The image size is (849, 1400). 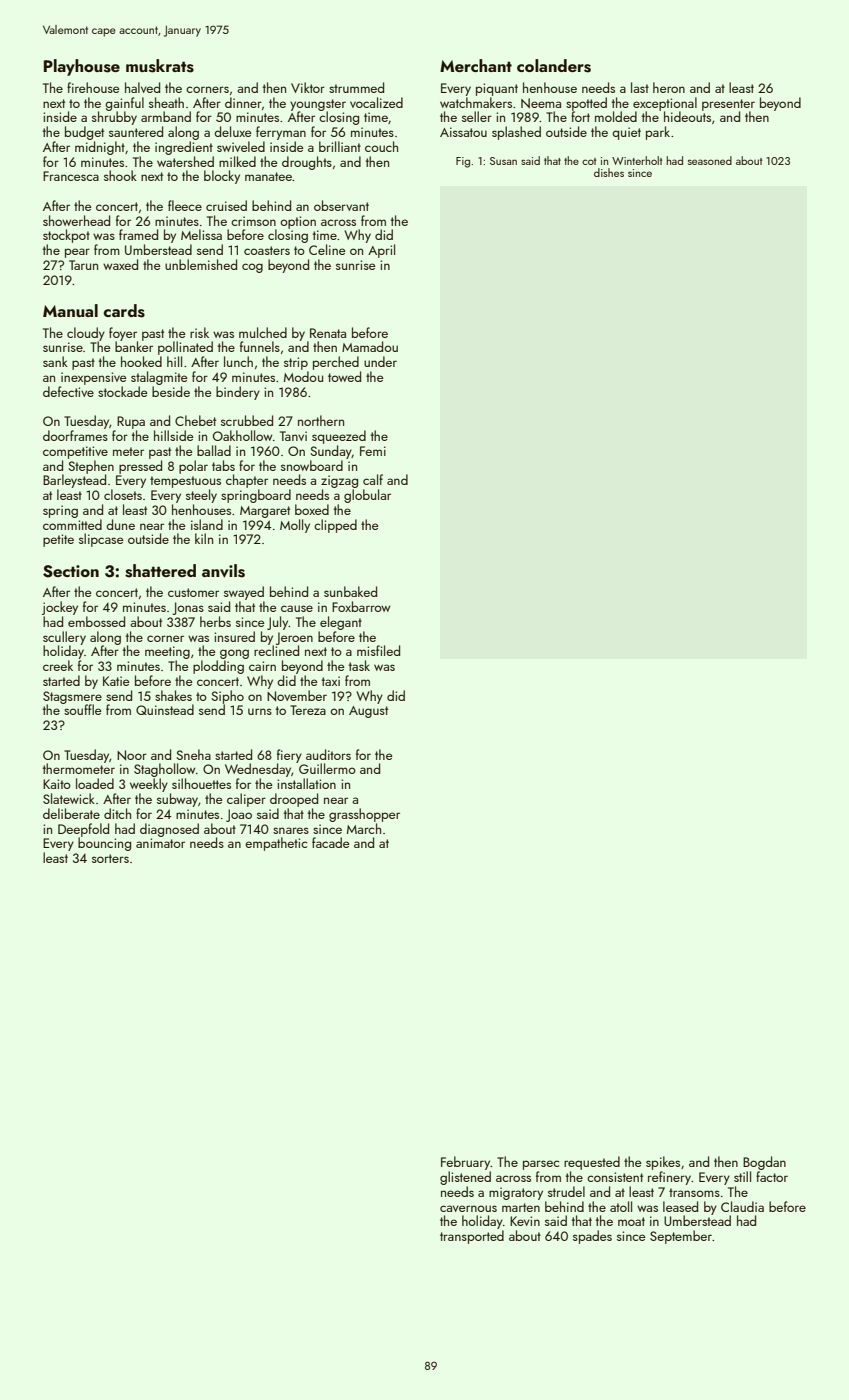 What do you see at coordinates (378, 650) in the screenshot?
I see `misfiled` at bounding box center [378, 650].
